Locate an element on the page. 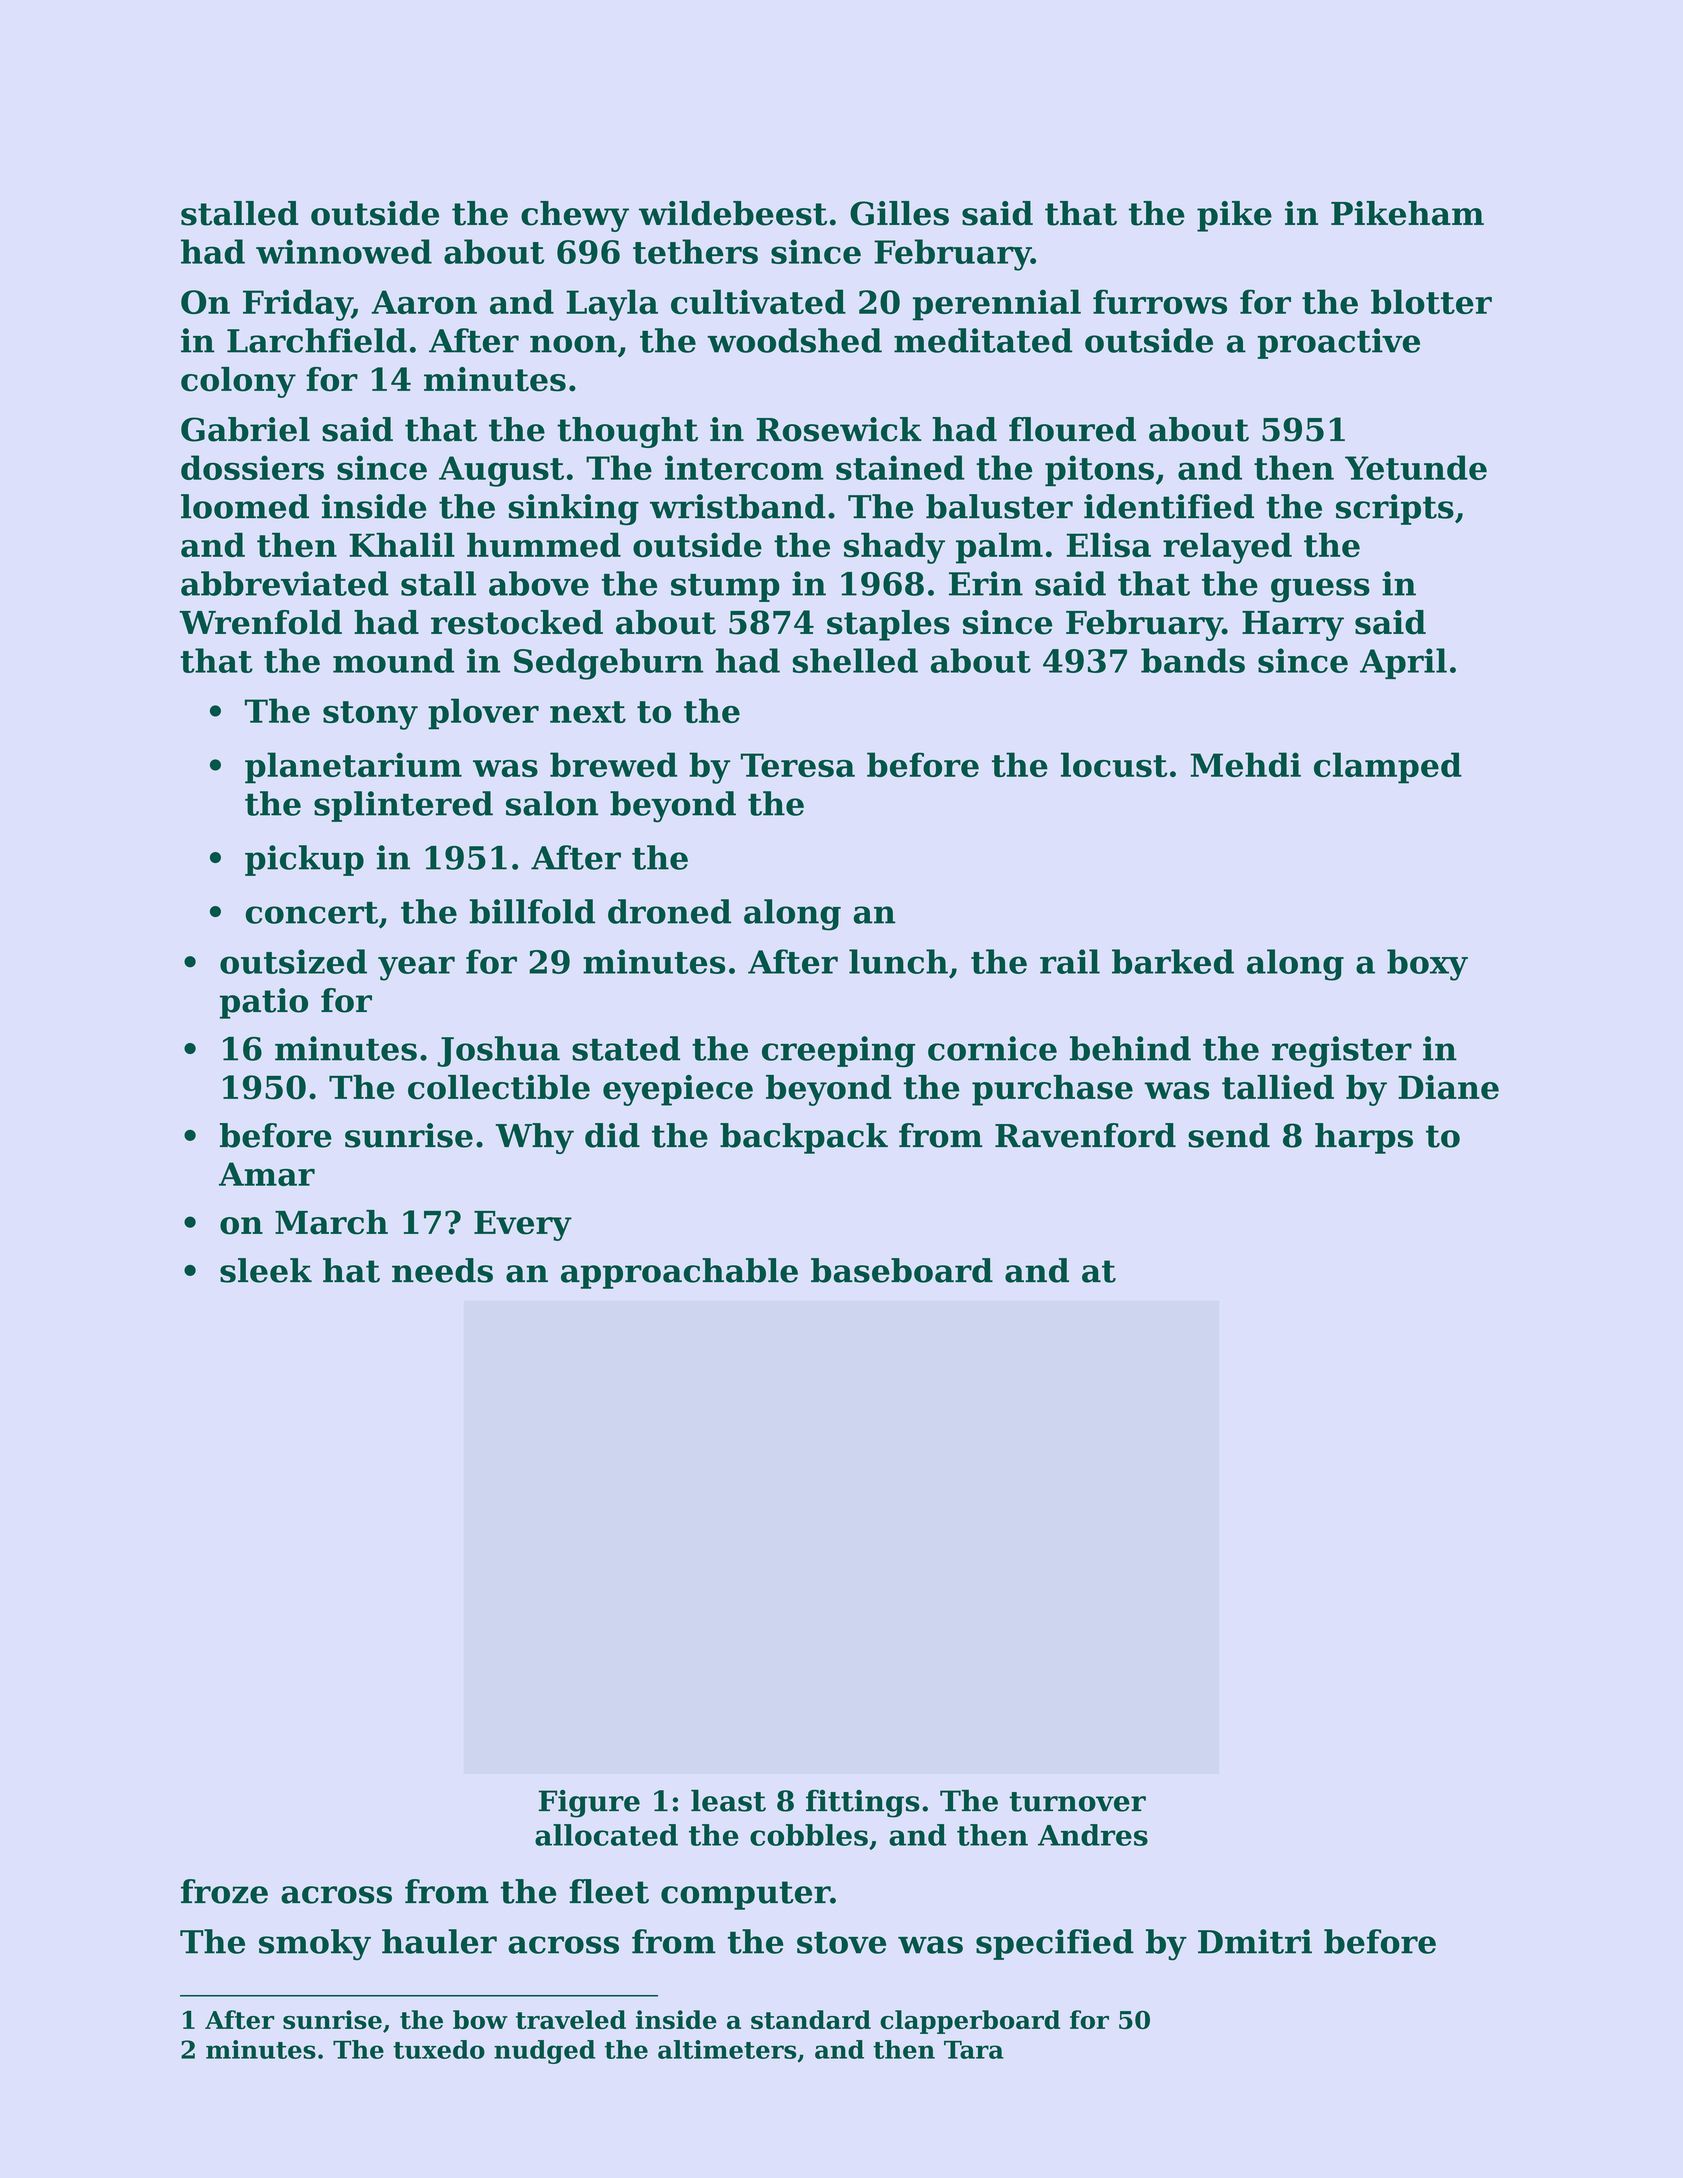 The height and width of the document is (2178, 1683). altimeters is located at coordinates (727, 2049).
